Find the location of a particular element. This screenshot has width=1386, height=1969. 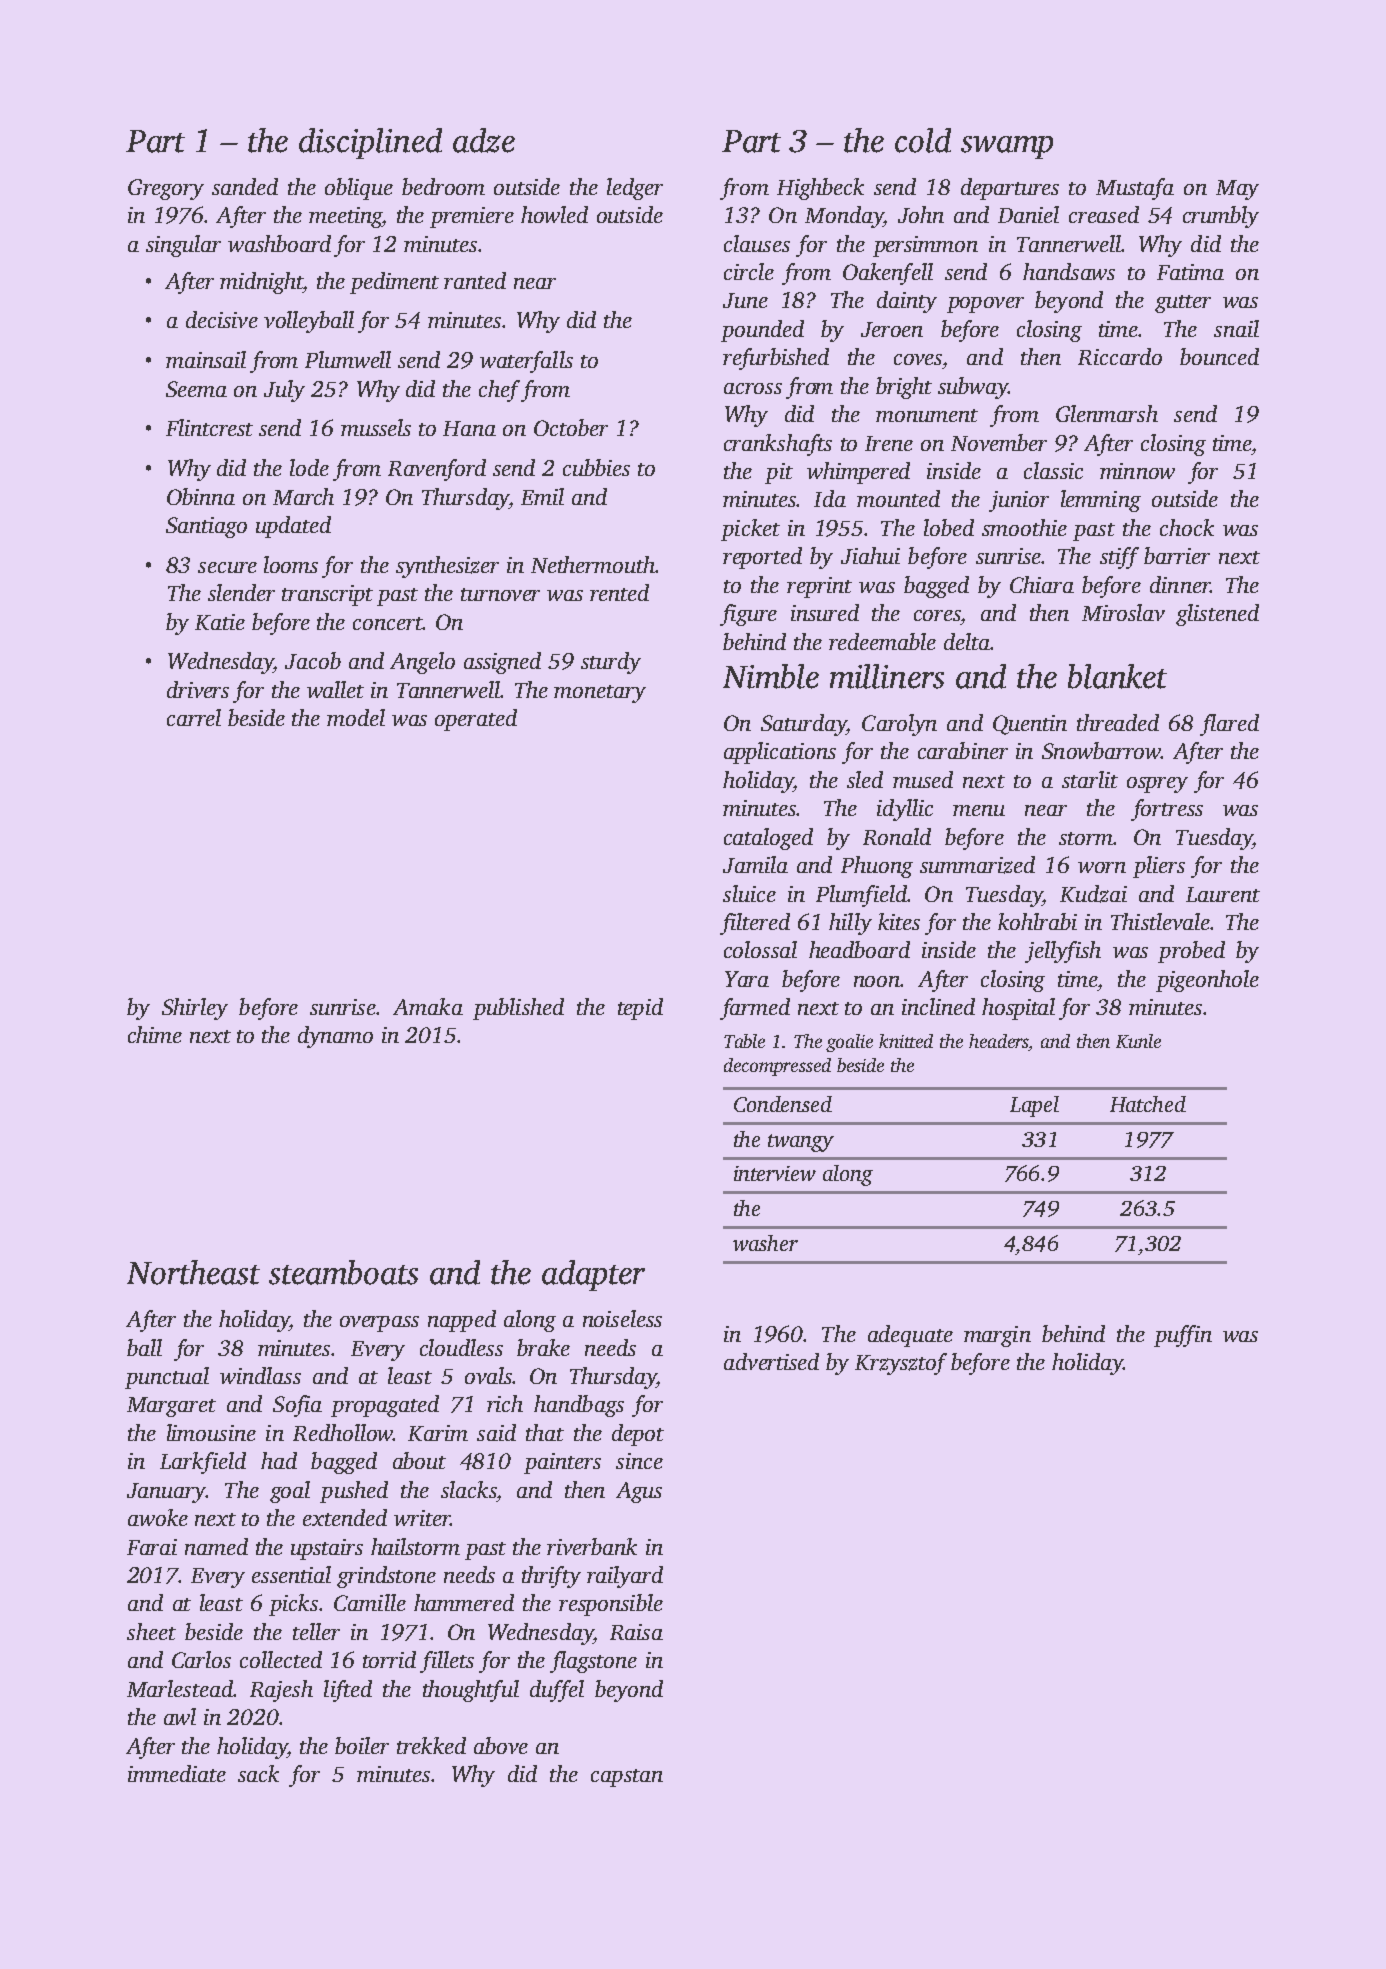

reported is located at coordinates (762, 558).
